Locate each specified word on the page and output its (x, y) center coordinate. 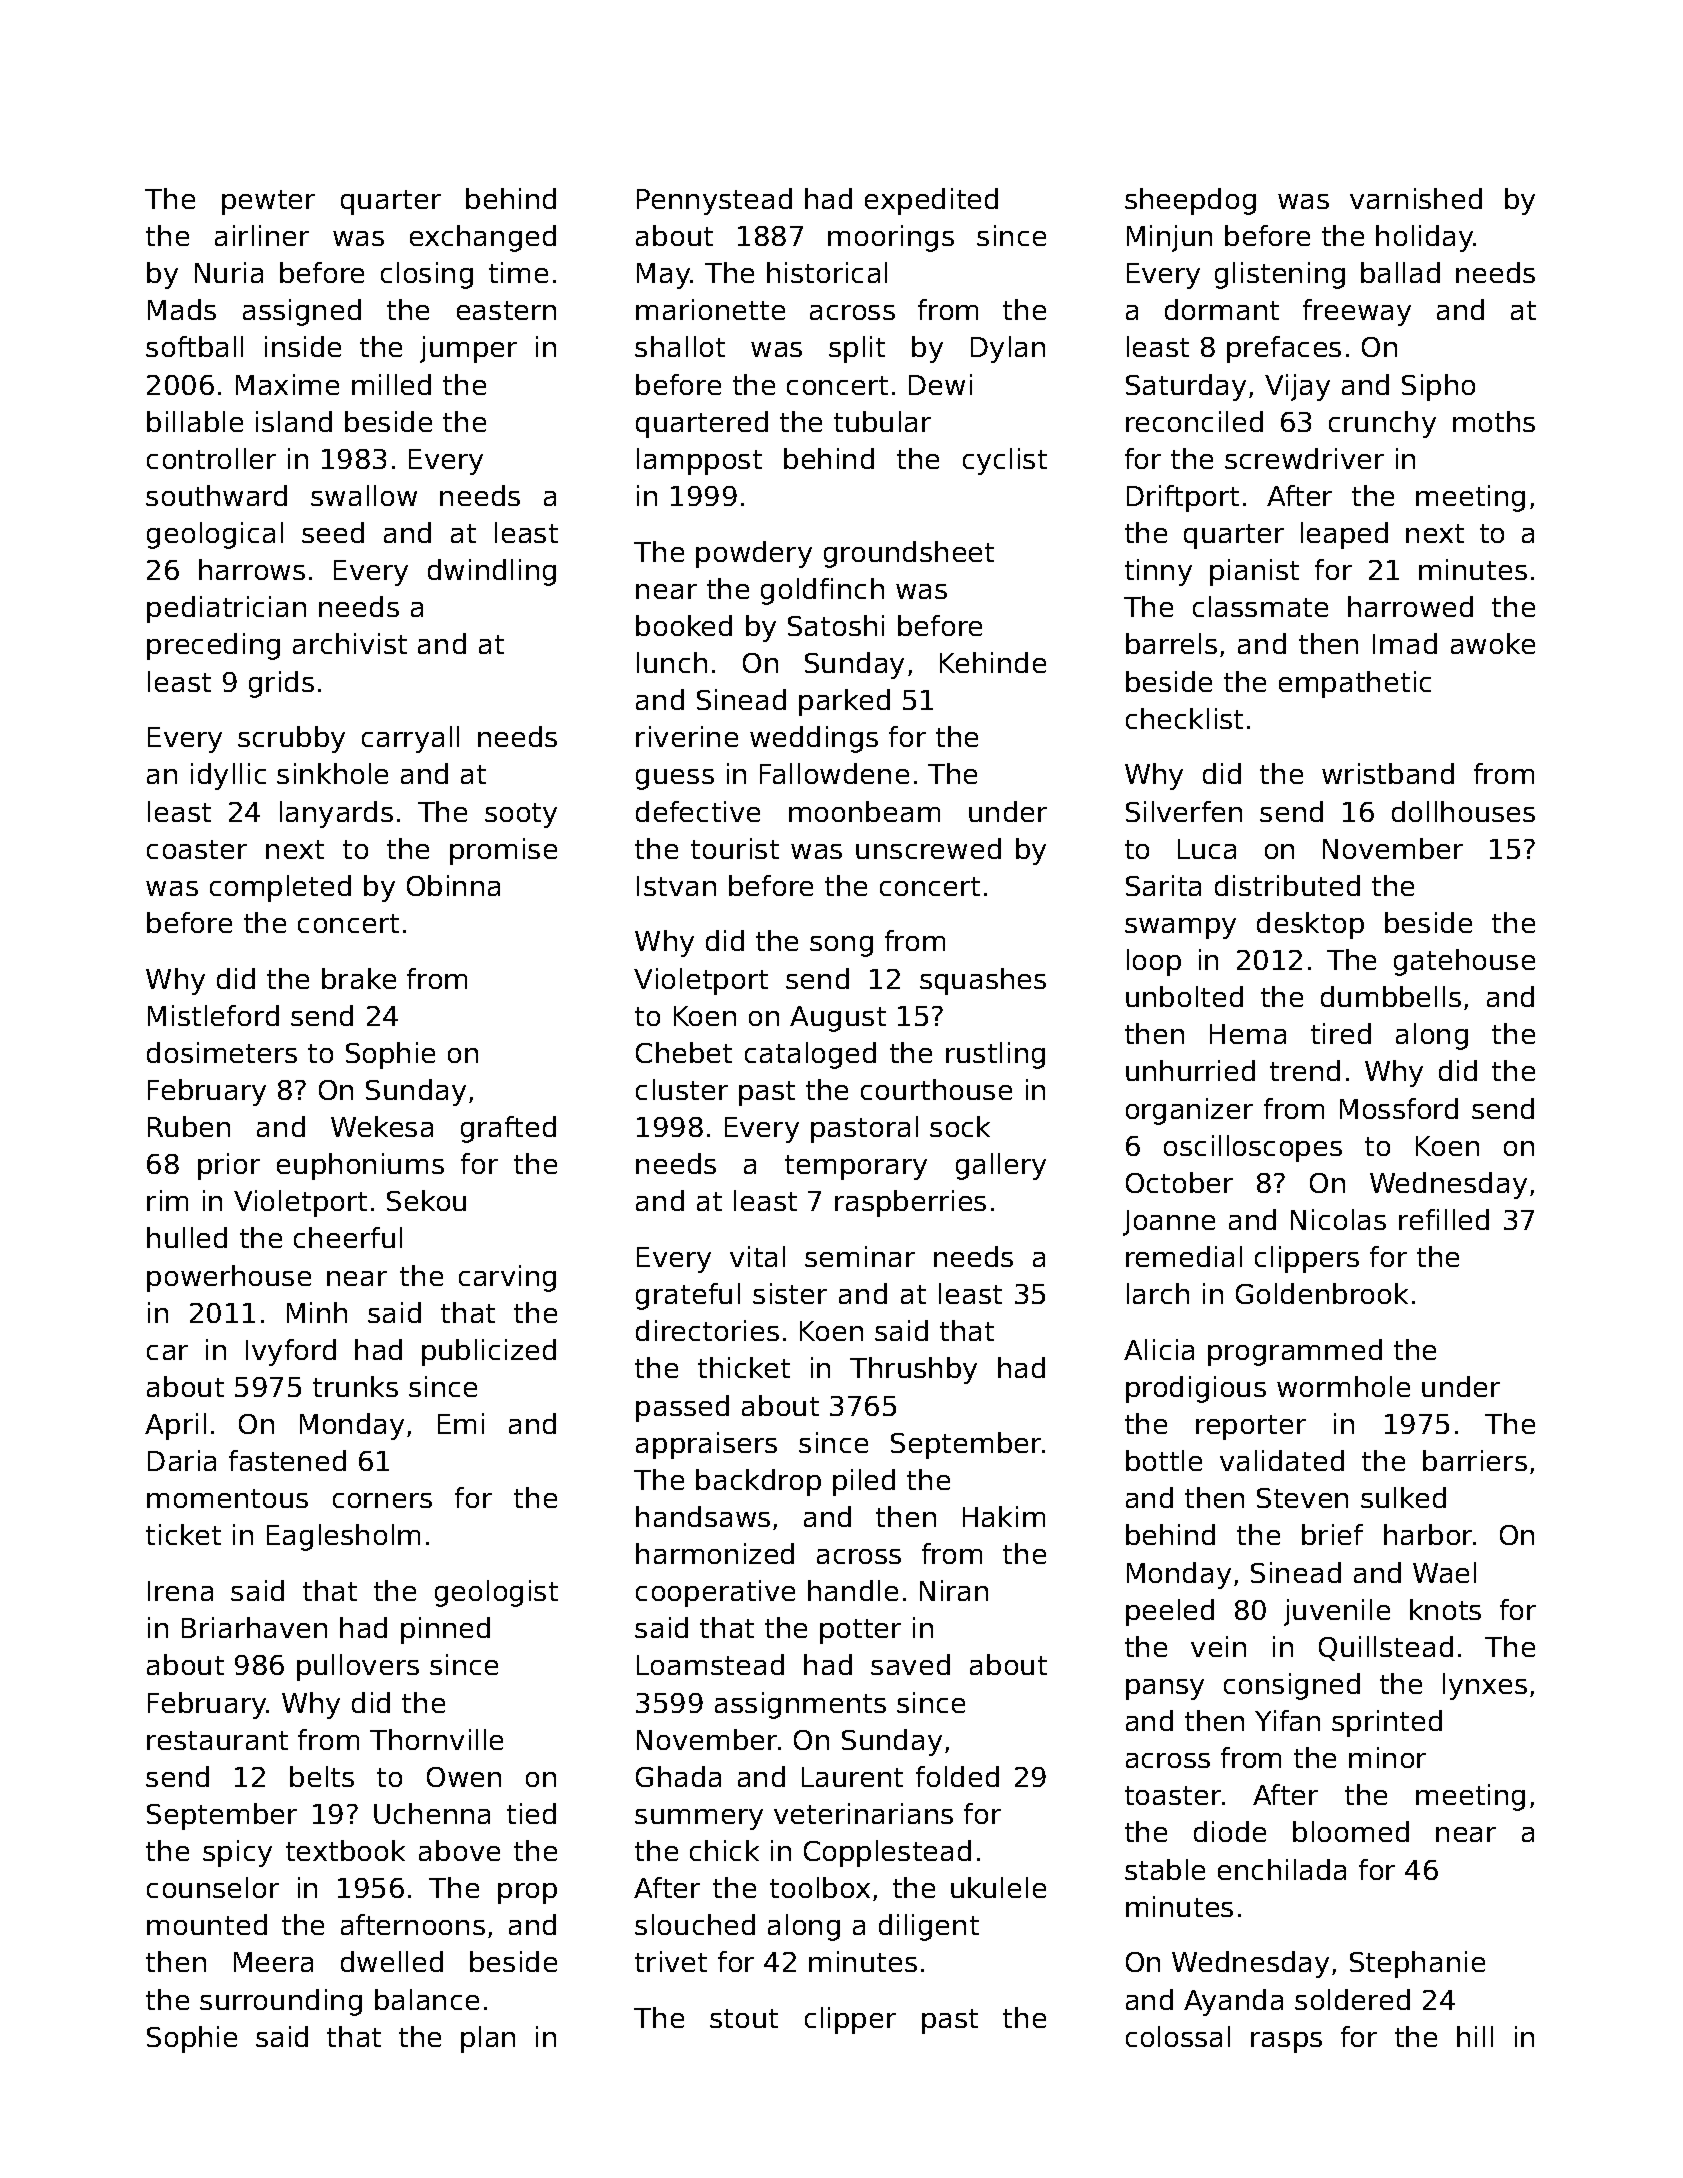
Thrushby (913, 1370)
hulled (187, 1237)
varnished (1416, 198)
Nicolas (1338, 1219)
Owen (464, 1777)
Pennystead (714, 201)
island (294, 421)
